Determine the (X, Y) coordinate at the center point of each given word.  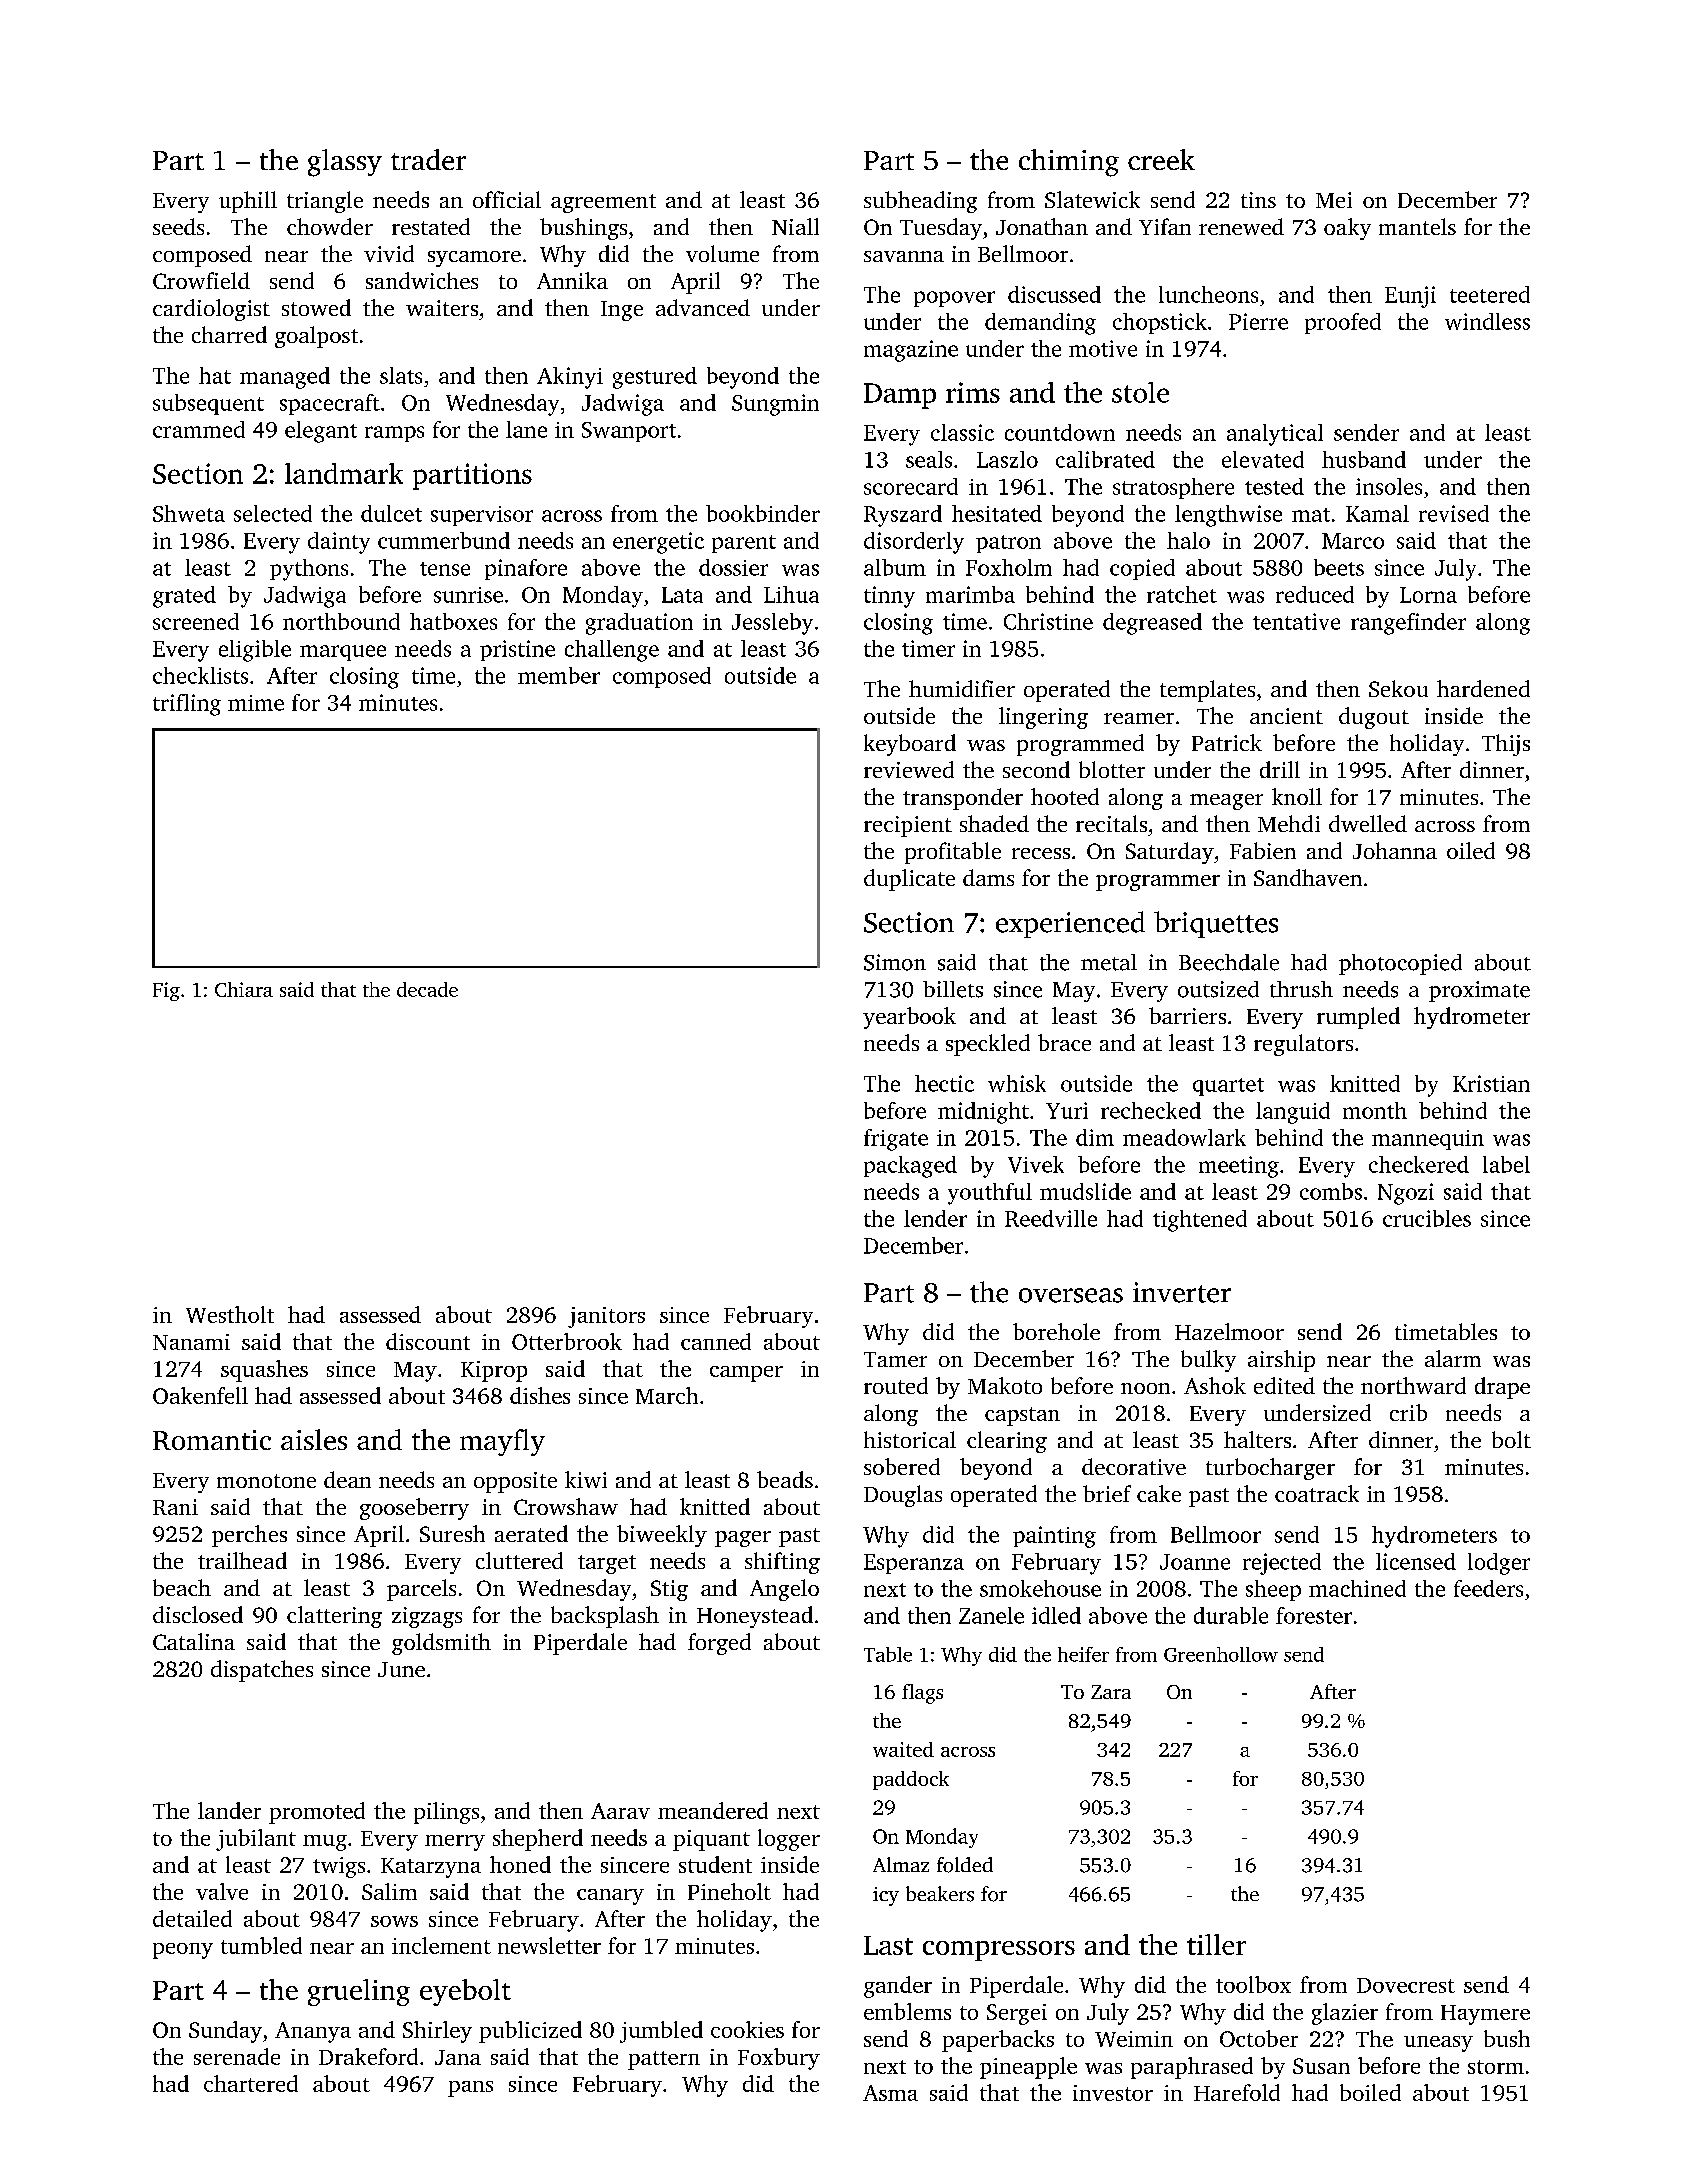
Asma (890, 2093)
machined (1357, 1588)
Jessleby (772, 624)
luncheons (1208, 294)
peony (183, 1951)
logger (789, 1840)
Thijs (1506, 745)
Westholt (230, 1314)
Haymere (1485, 2015)
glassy (345, 163)
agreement (603, 203)
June (401, 1669)
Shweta (189, 513)
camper (746, 1374)
